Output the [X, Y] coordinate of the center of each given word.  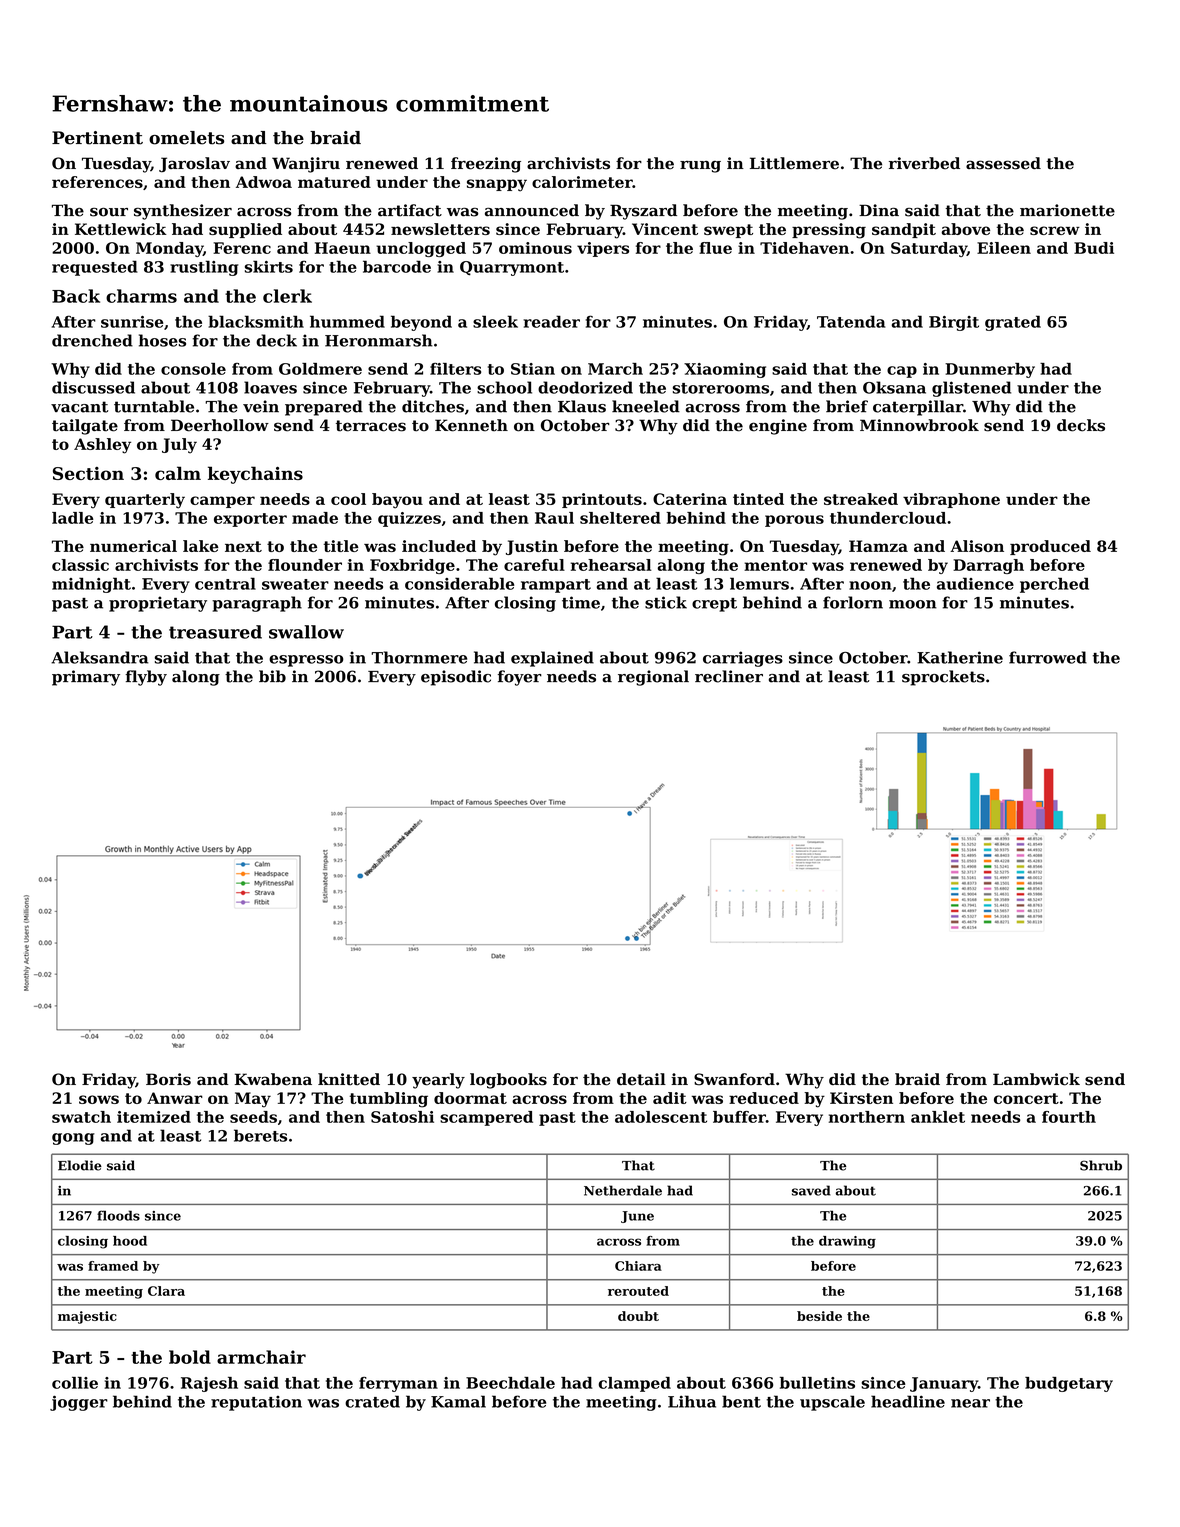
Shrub [1101, 1165]
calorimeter [582, 182]
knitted [349, 1079]
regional [653, 678]
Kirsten [861, 1098]
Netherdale [623, 1190]
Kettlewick [121, 229]
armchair [261, 1357]
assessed [1003, 163]
